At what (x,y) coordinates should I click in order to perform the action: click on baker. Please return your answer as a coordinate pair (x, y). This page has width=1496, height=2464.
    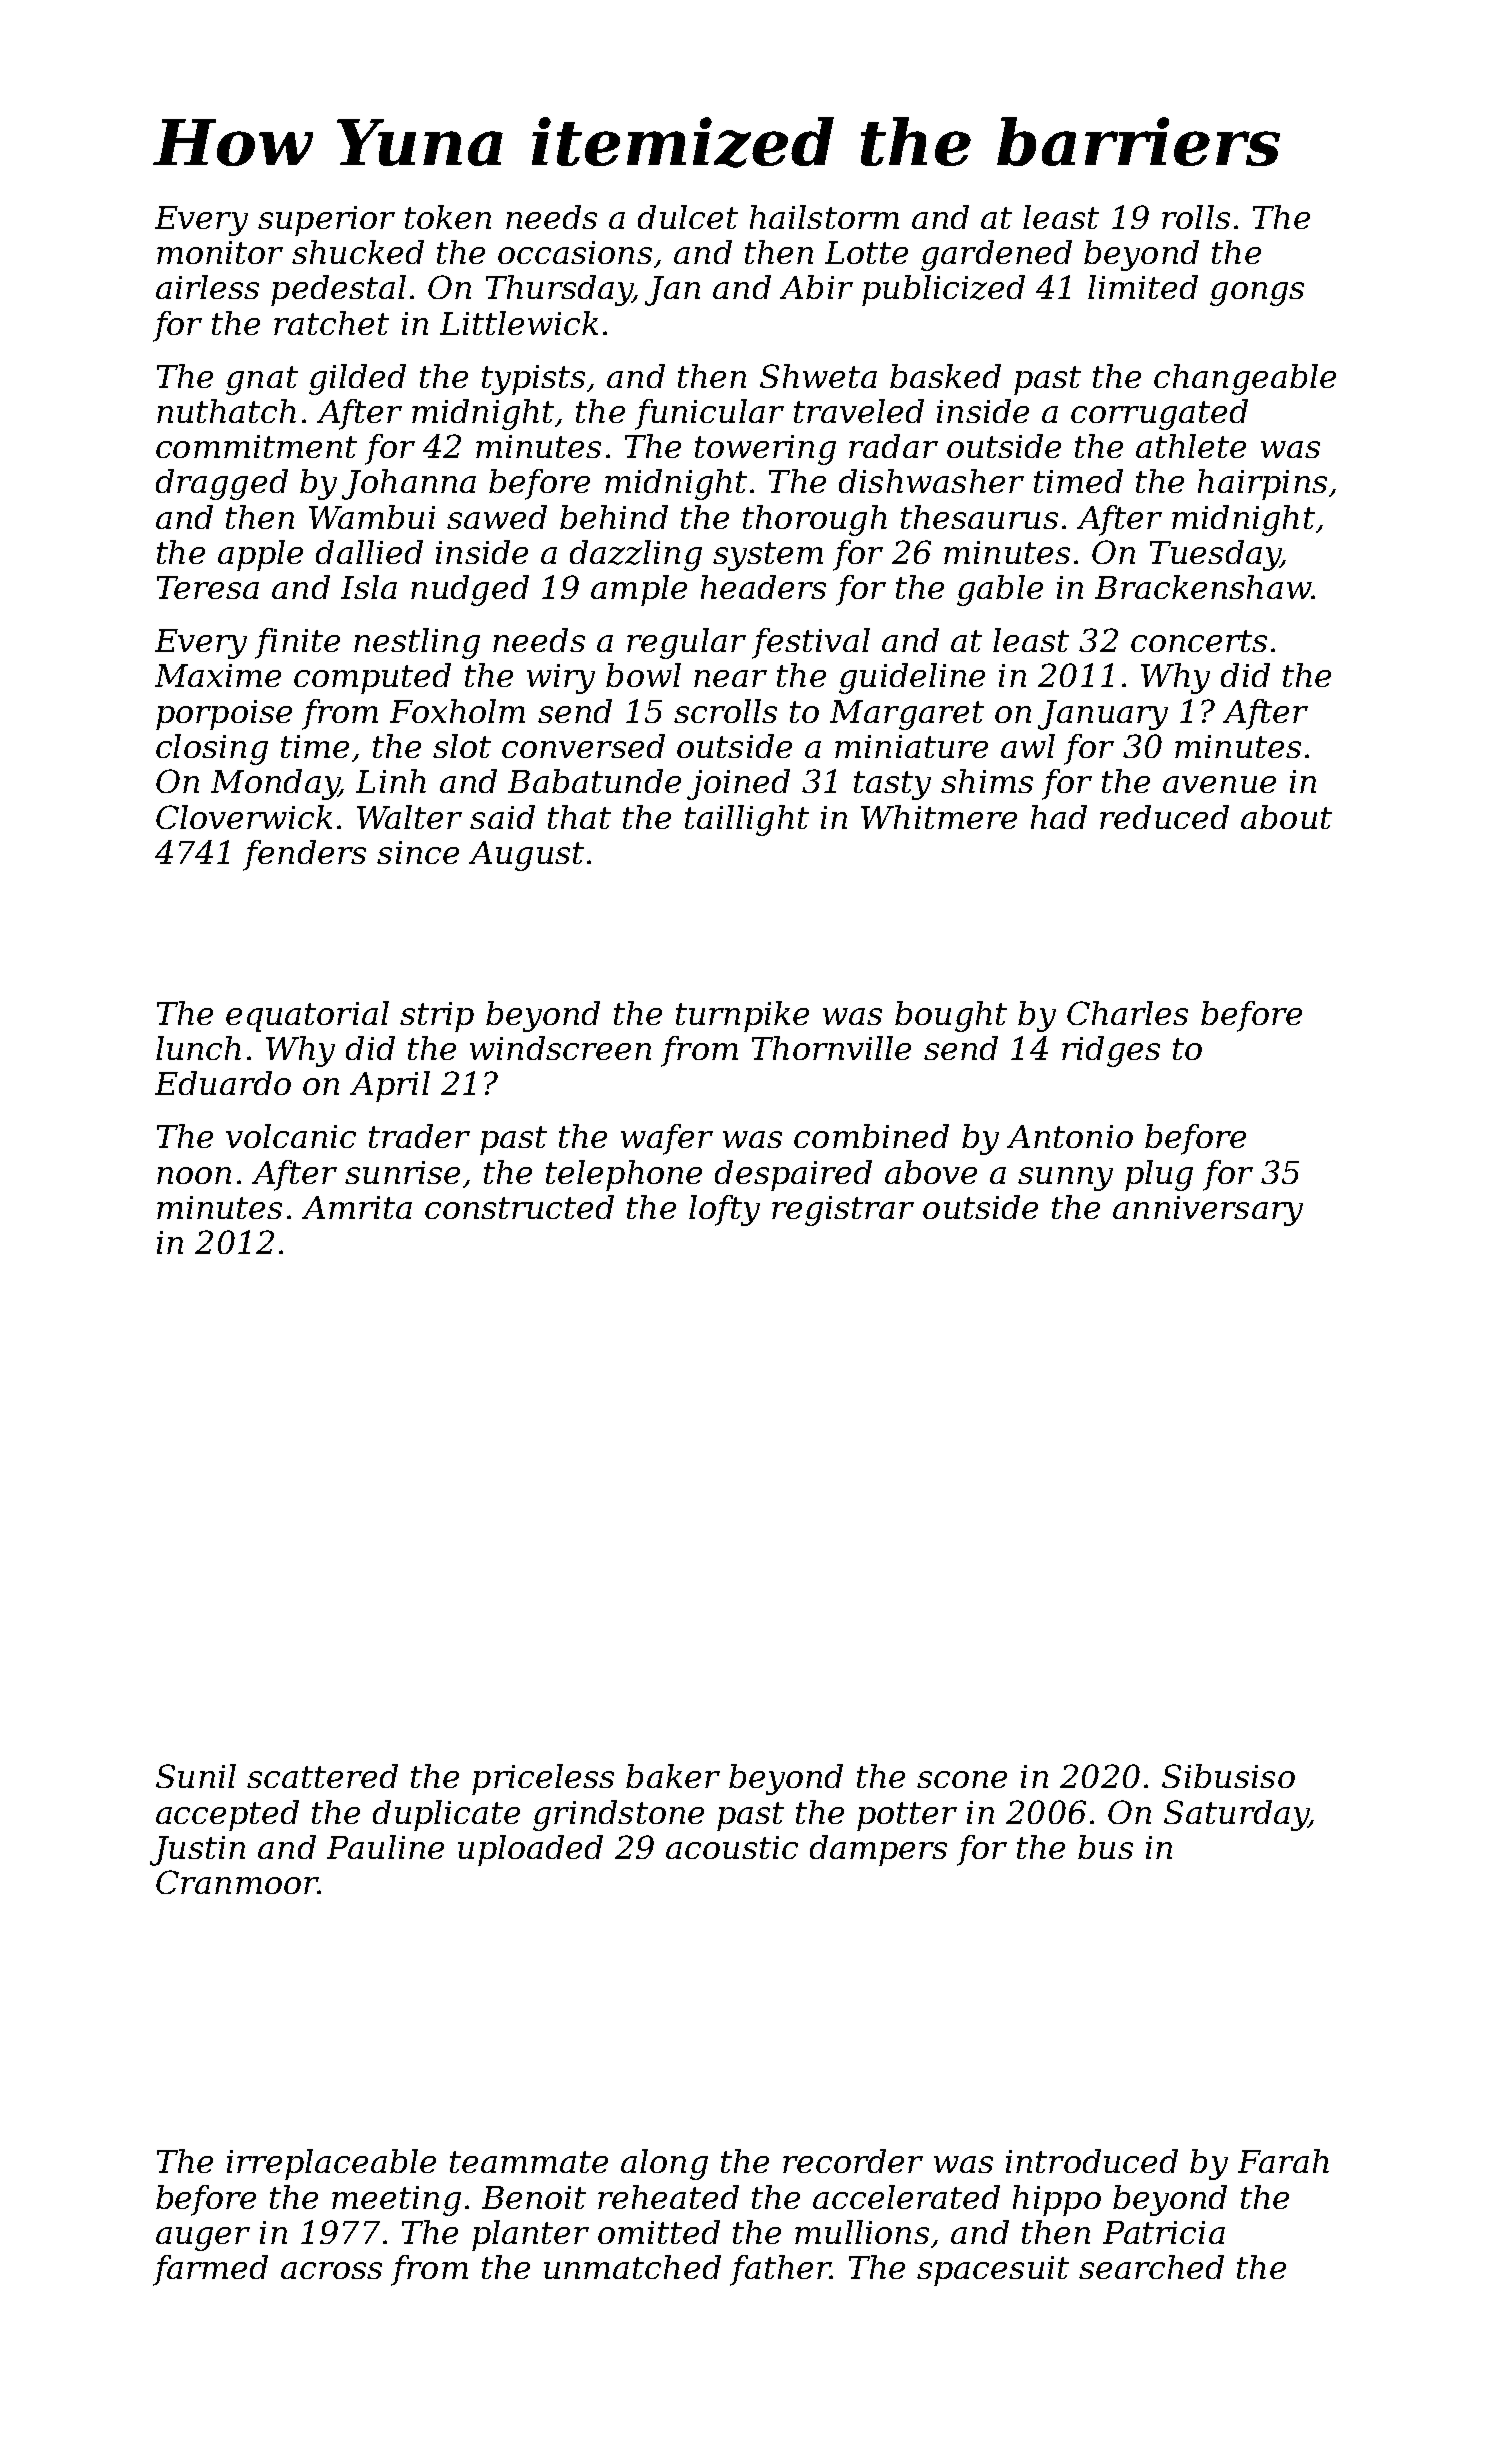
    Looking at the image, I should click on (673, 1776).
